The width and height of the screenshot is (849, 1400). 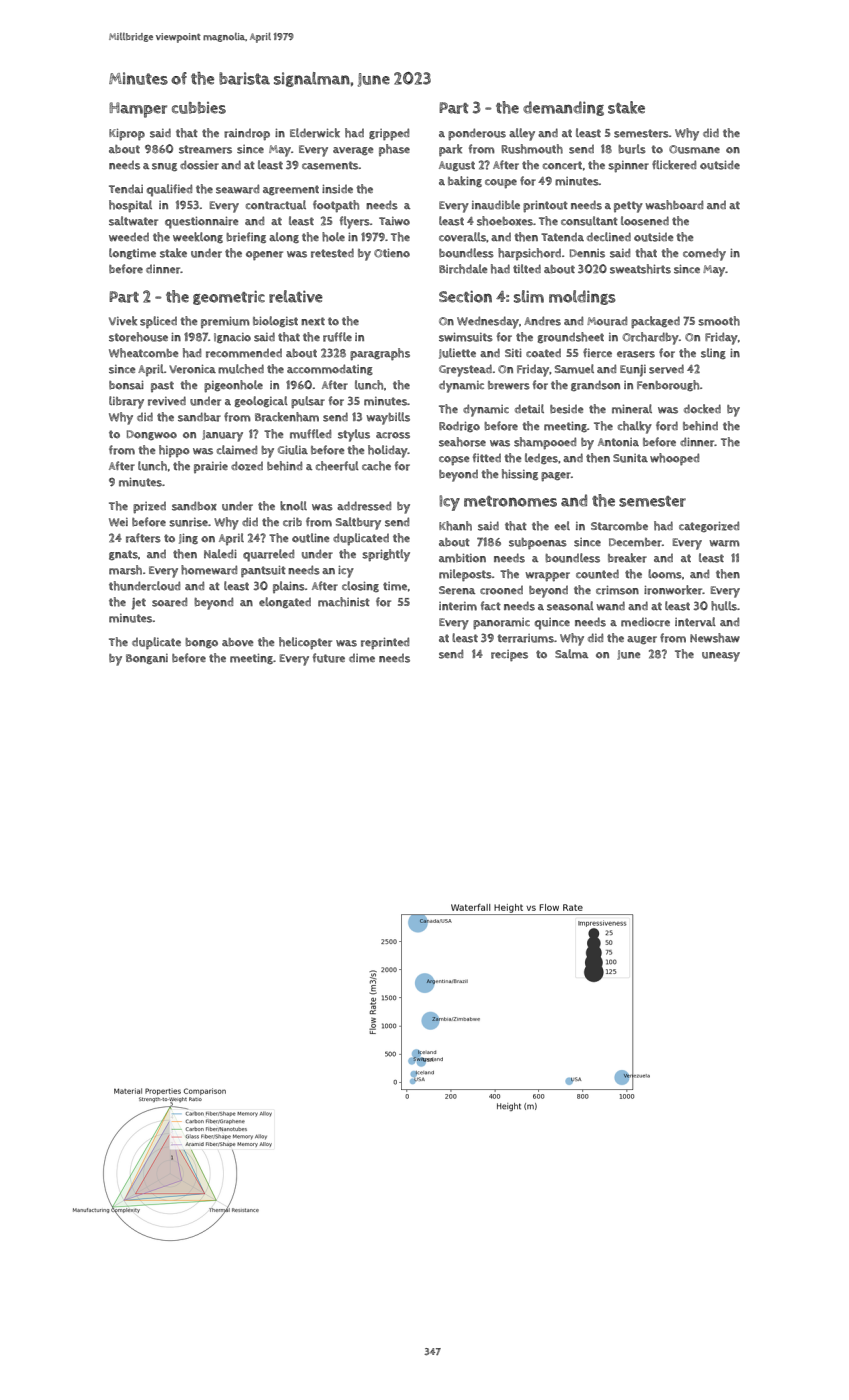 I want to click on premium, so click(x=225, y=322).
